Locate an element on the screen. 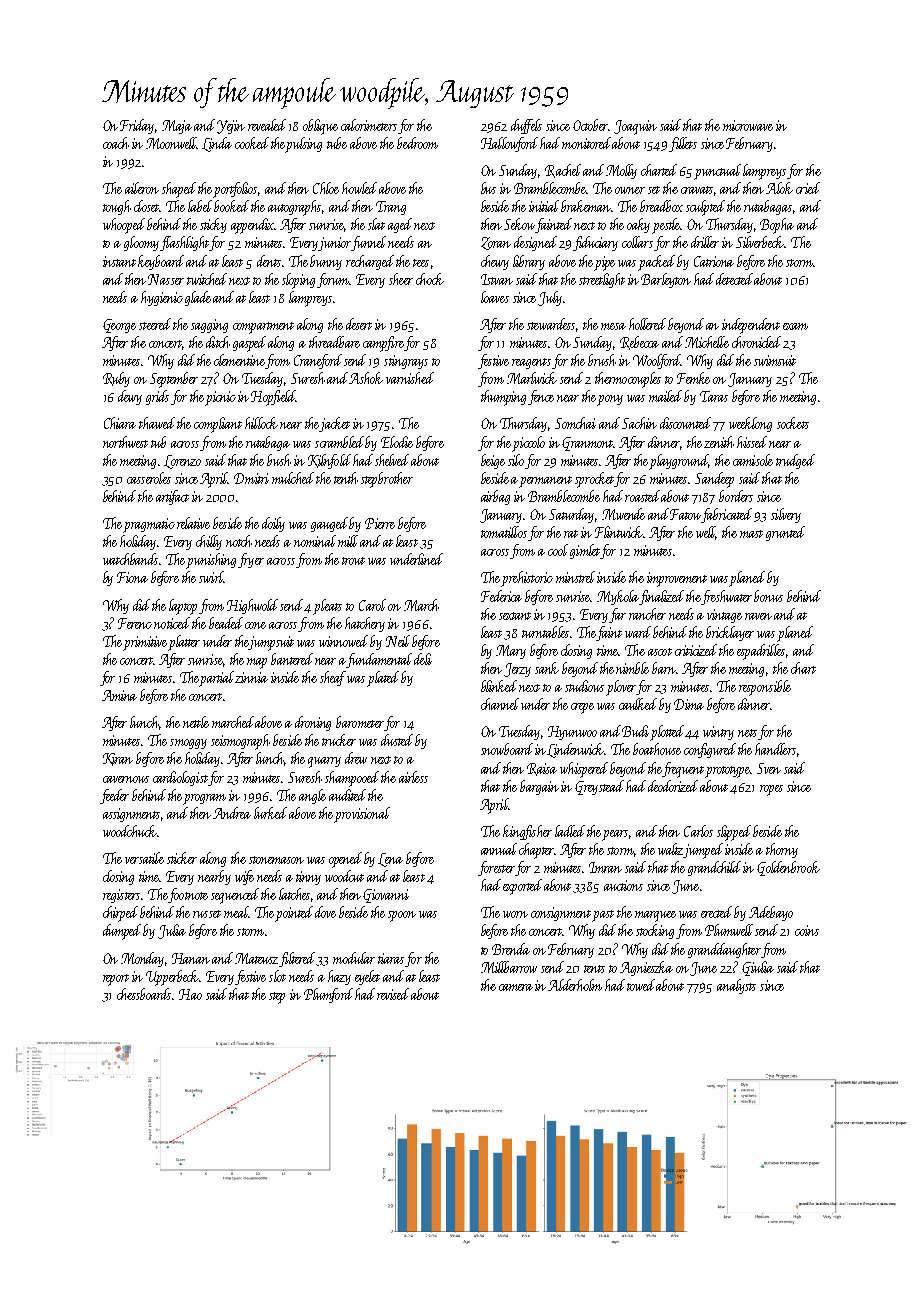 This screenshot has width=924, height=1308. analysts is located at coordinates (736, 986).
